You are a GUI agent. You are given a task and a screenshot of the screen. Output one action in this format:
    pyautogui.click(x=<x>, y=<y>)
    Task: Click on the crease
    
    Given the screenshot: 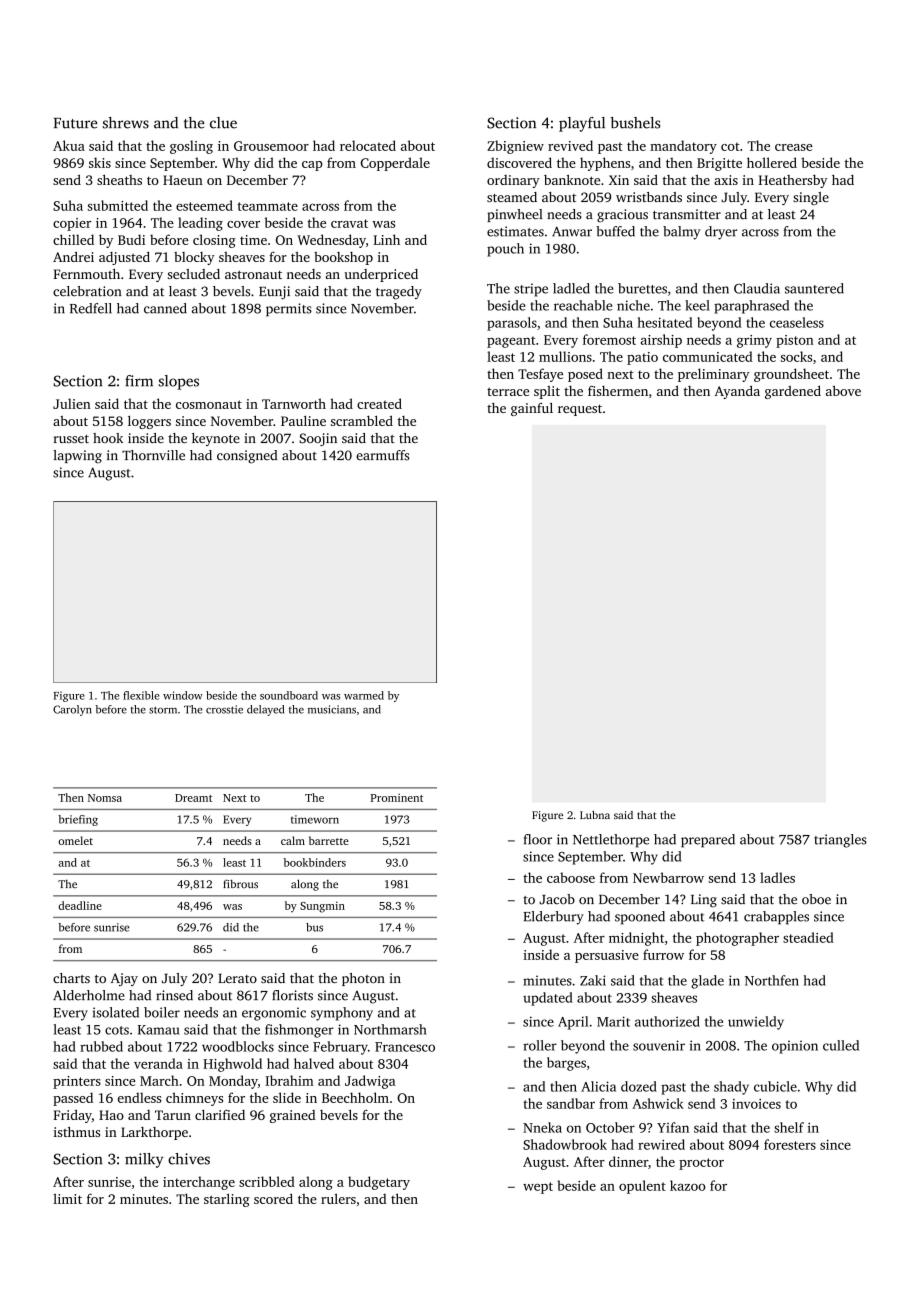 What is the action you would take?
    pyautogui.click(x=794, y=147)
